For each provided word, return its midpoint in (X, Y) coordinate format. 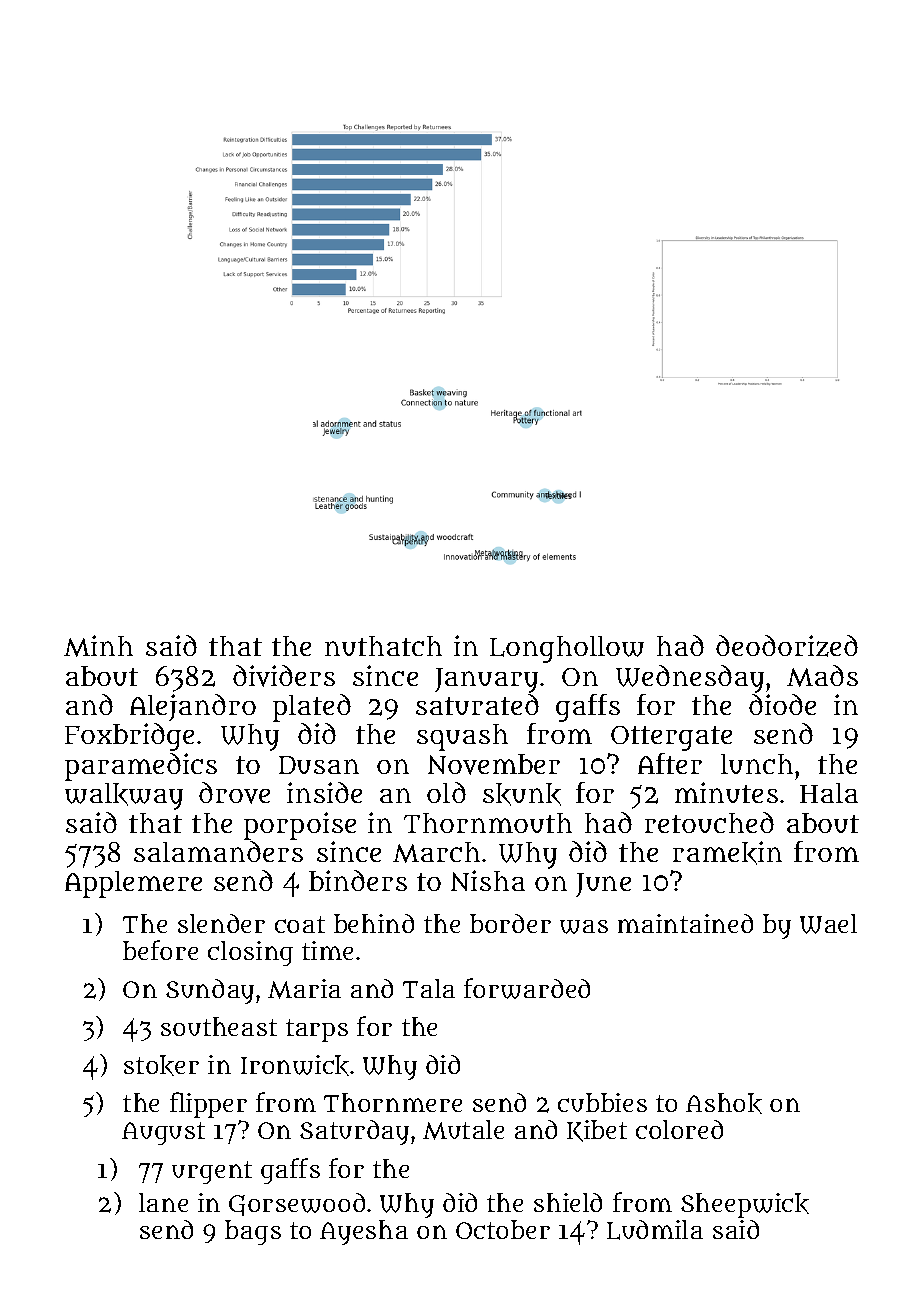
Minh (98, 646)
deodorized (787, 646)
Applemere (133, 884)
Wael (828, 924)
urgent (212, 1172)
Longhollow (567, 649)
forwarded (527, 988)
